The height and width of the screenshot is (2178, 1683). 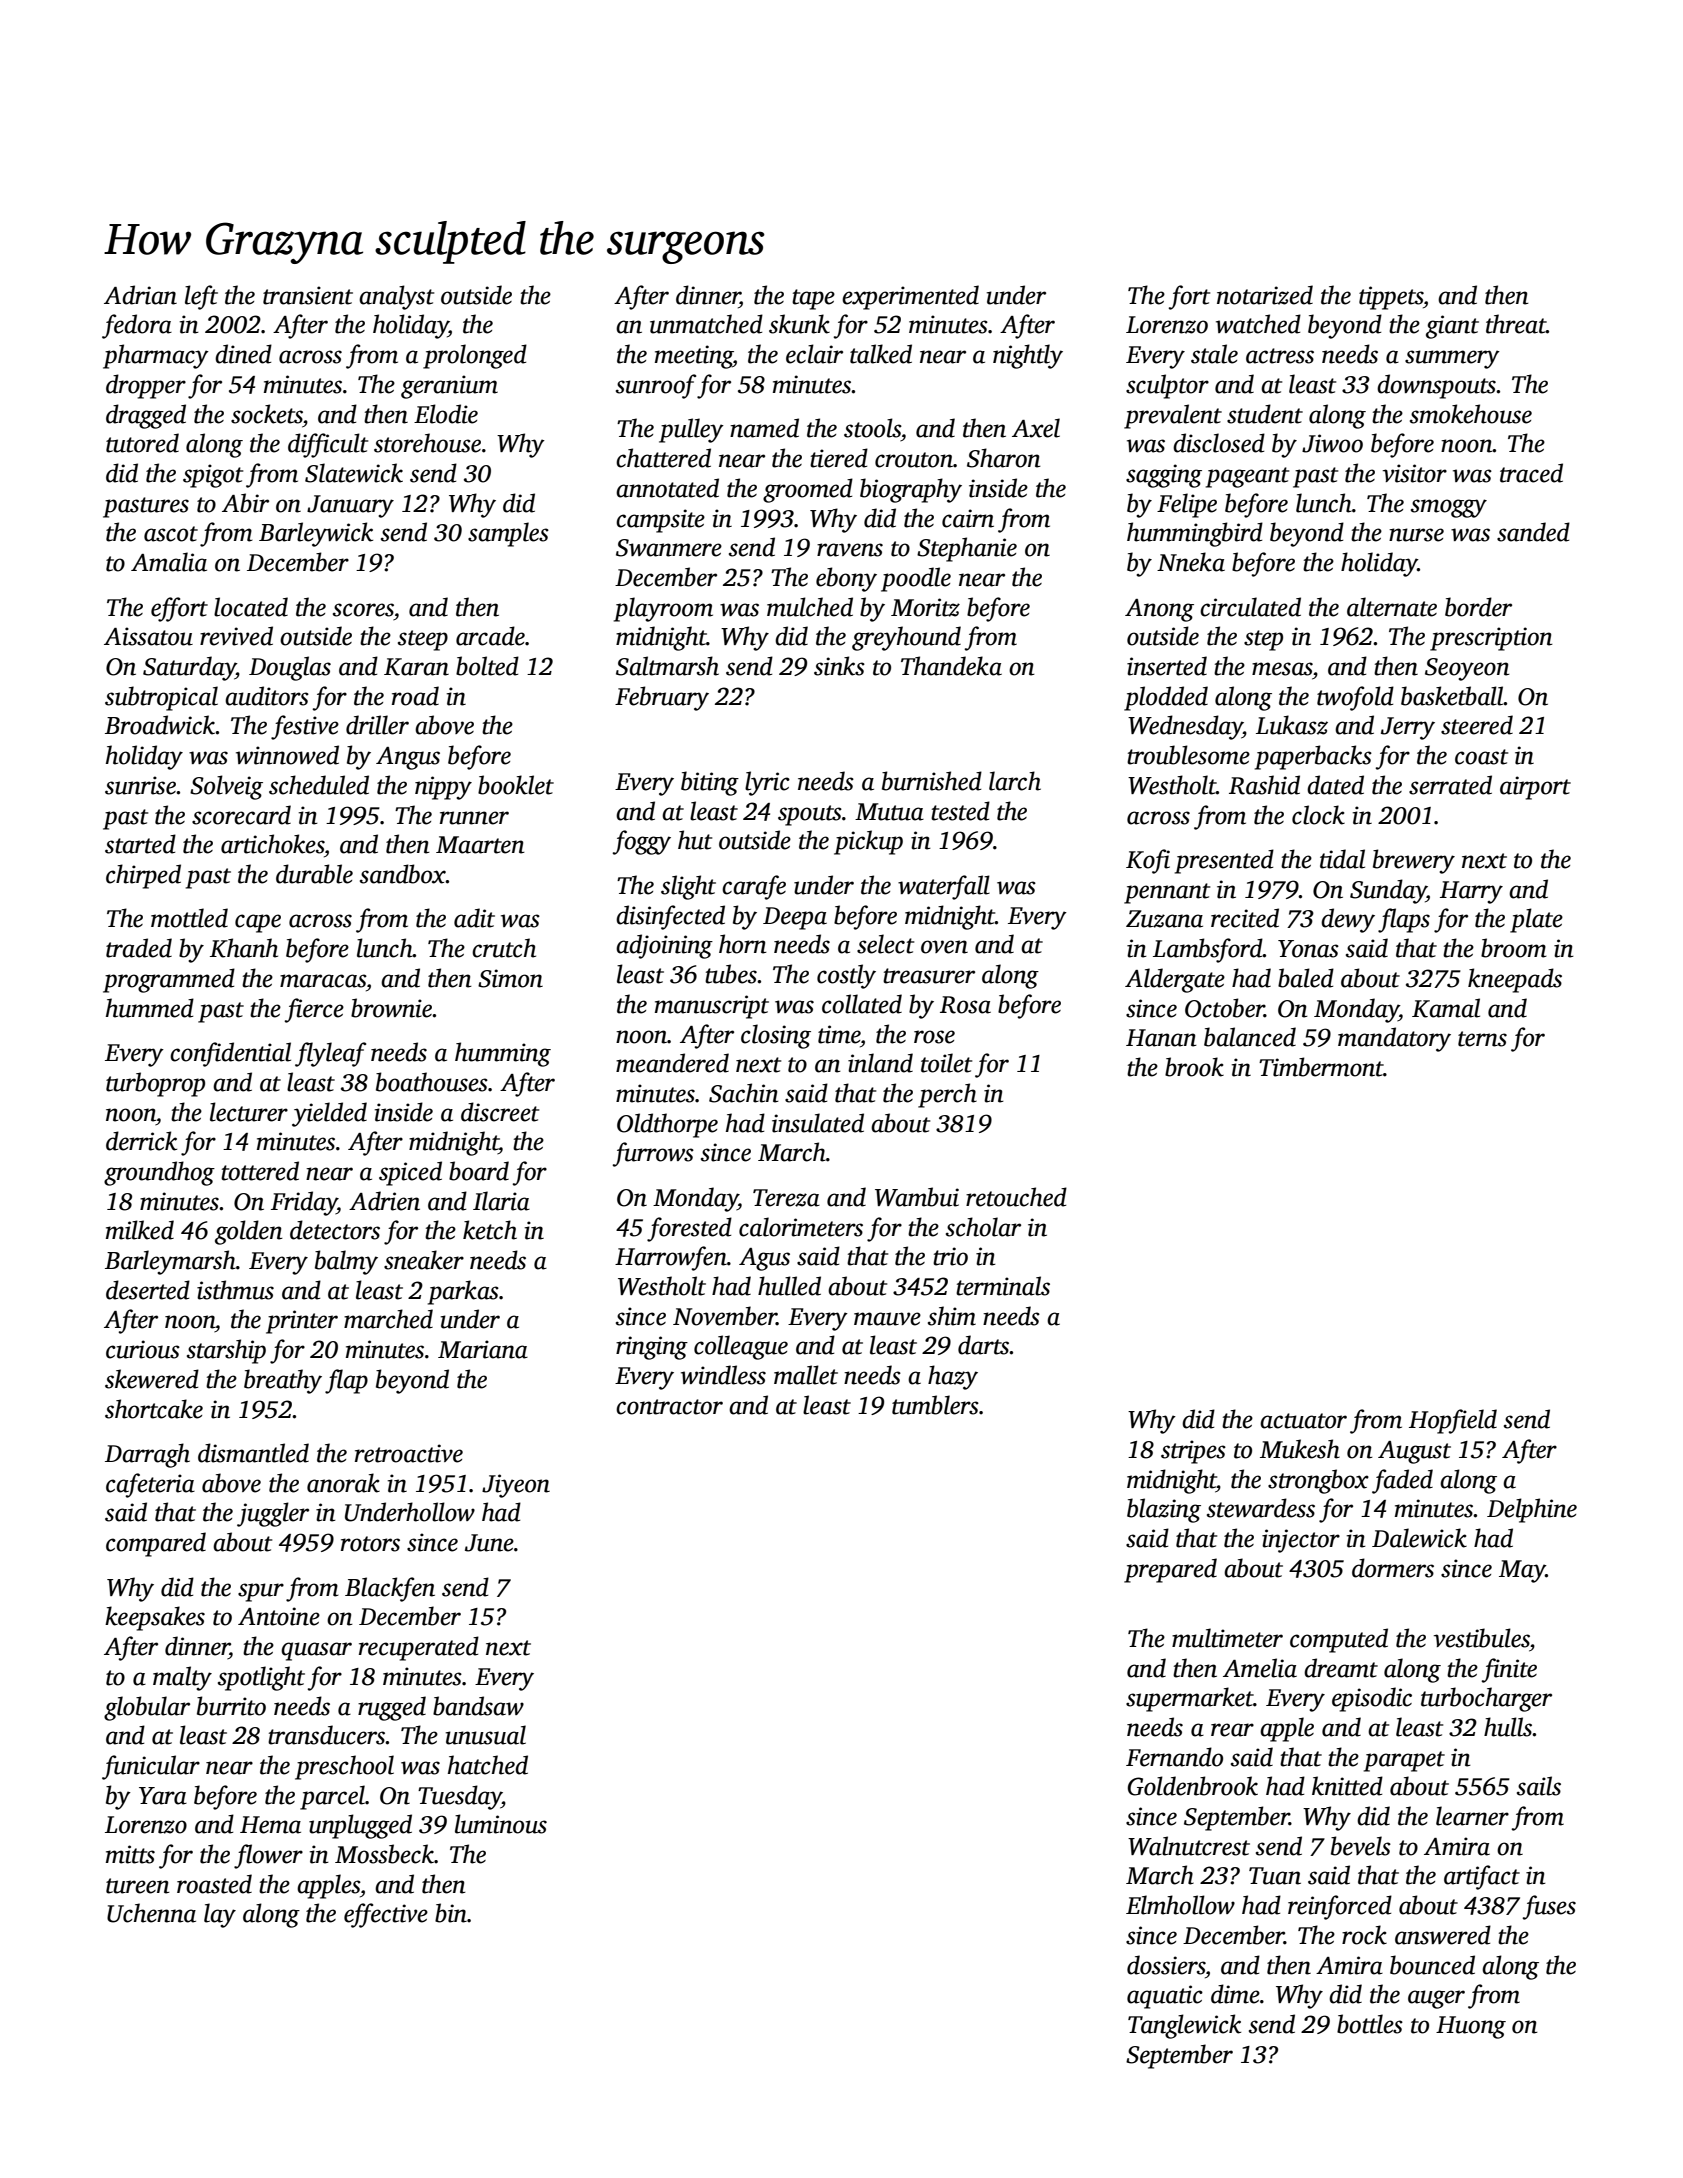 What do you see at coordinates (910, 297) in the screenshot?
I see `experimented` at bounding box center [910, 297].
